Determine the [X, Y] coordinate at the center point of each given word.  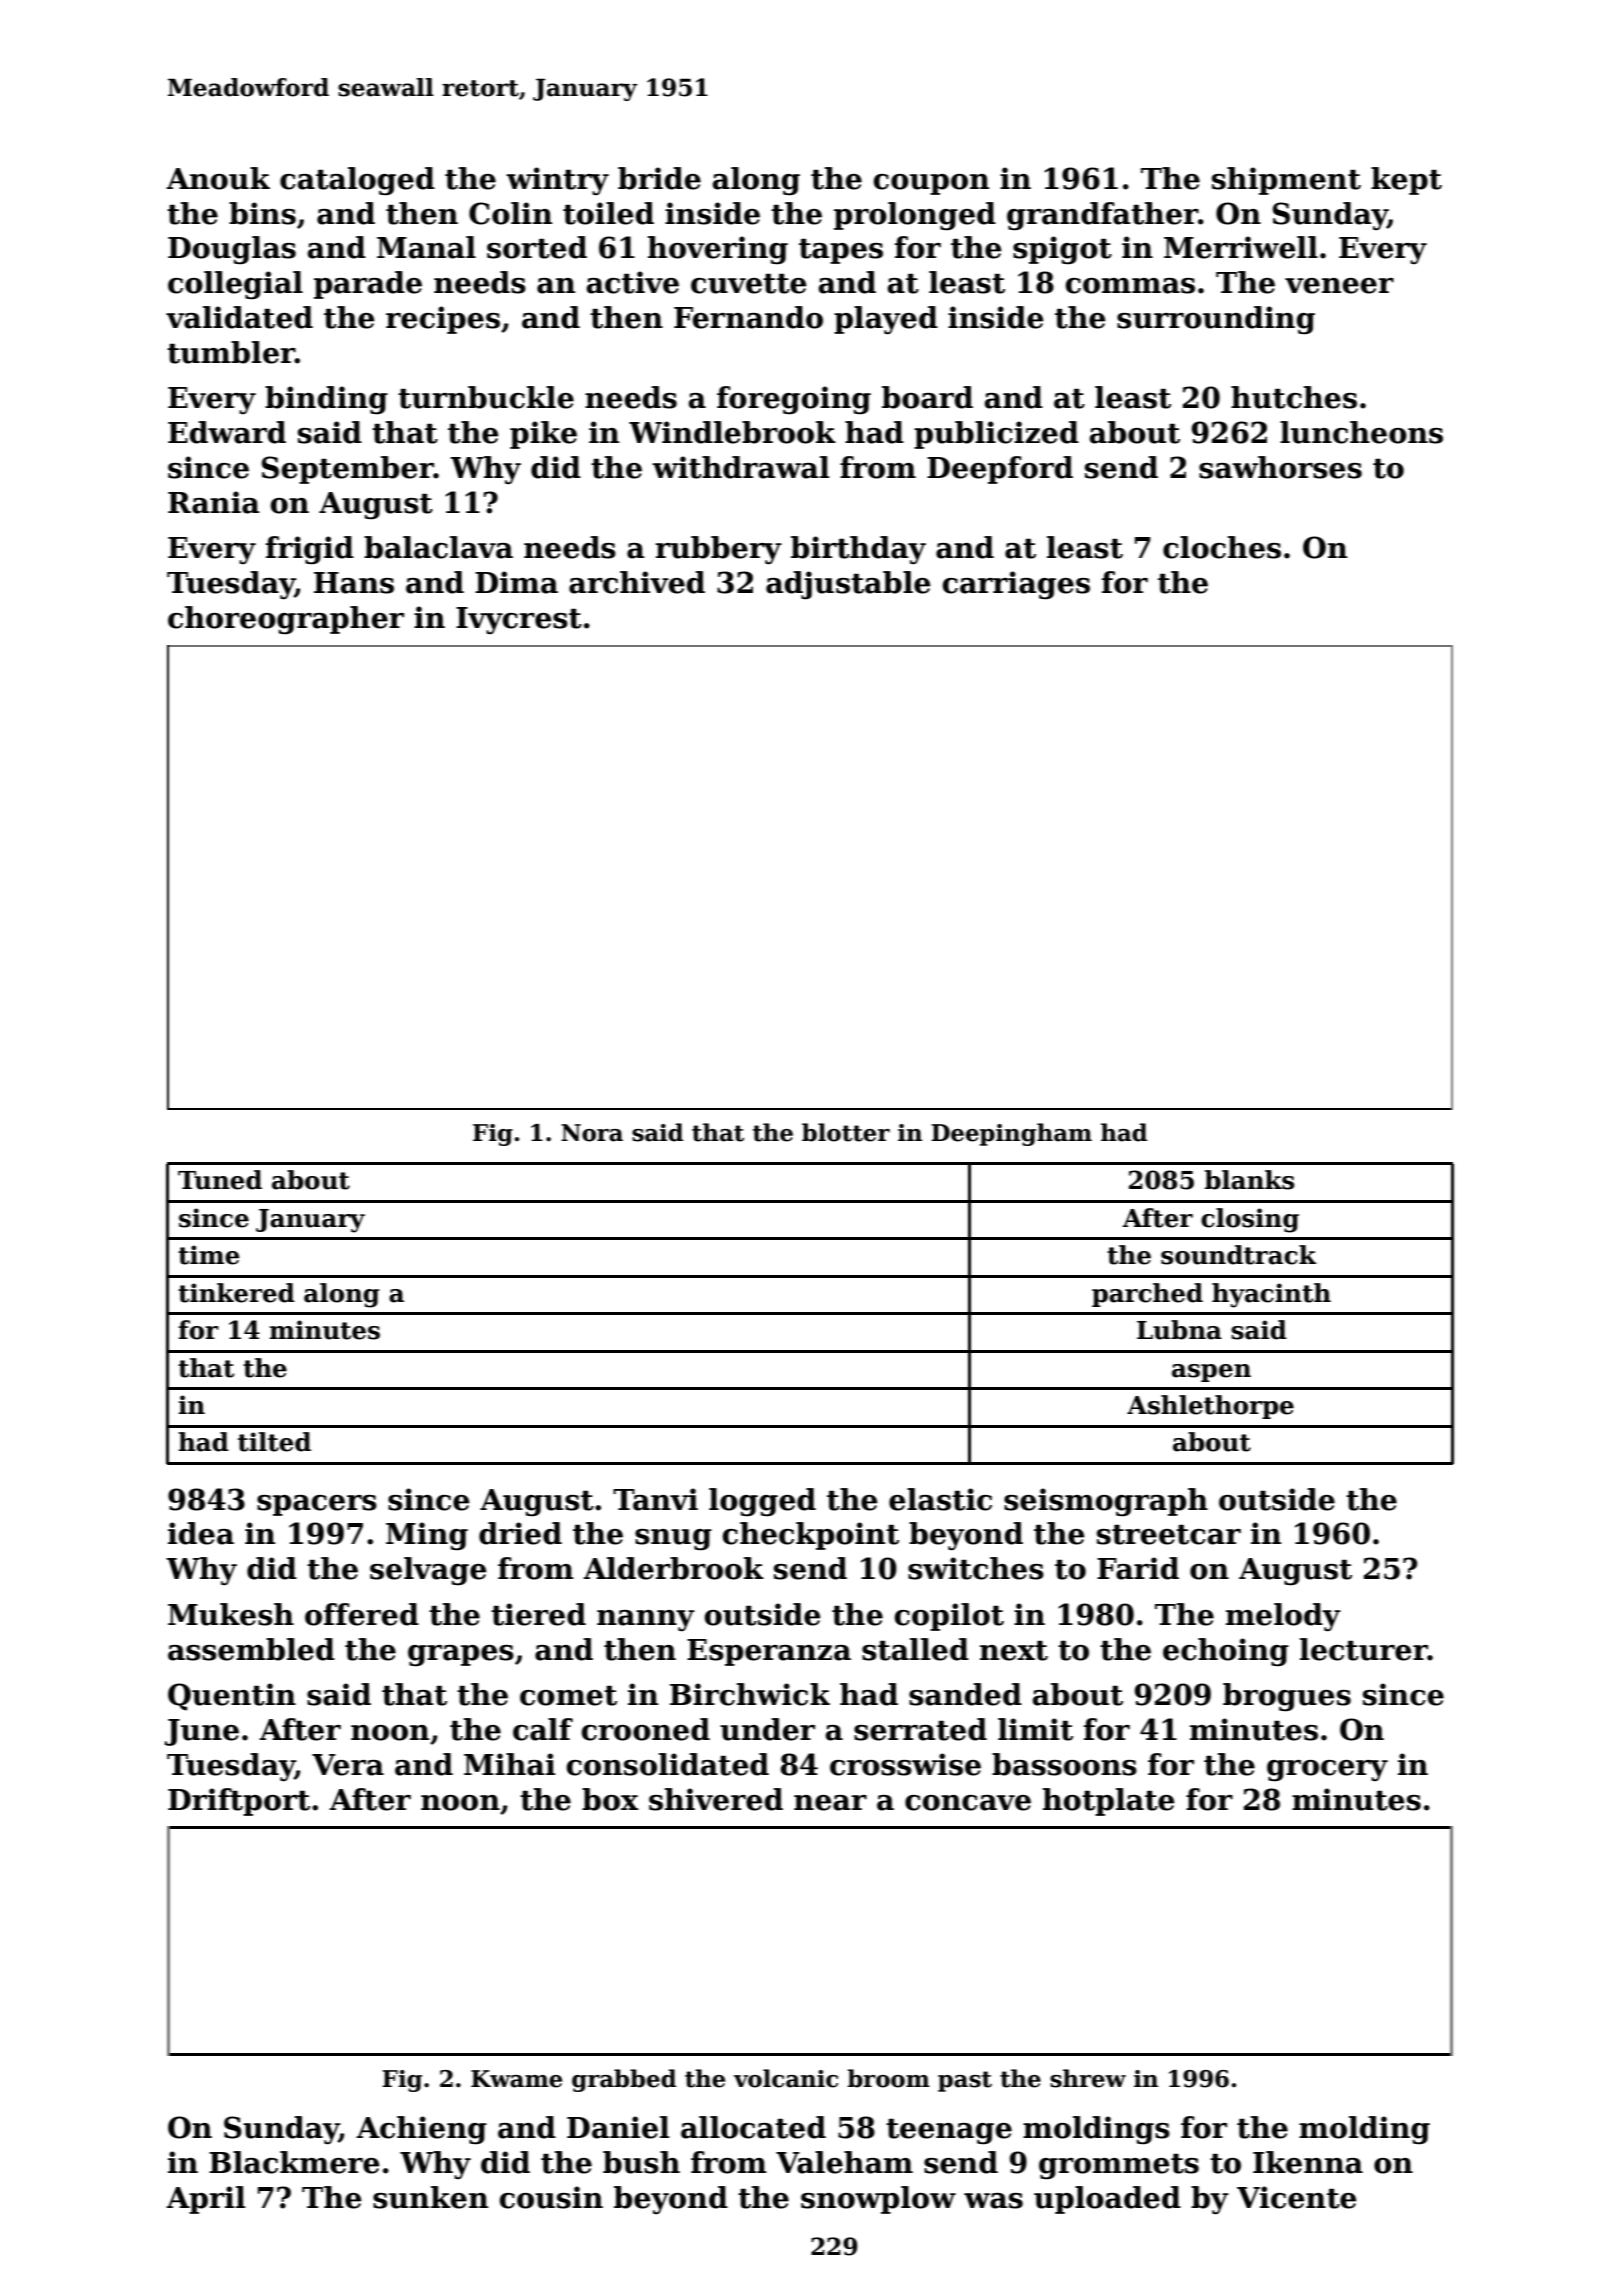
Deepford [1000, 470]
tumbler [231, 352]
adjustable [848, 585]
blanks [1249, 1180]
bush [641, 2162]
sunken [430, 2197]
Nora [592, 1133]
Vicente [1297, 2197]
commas [1130, 286]
